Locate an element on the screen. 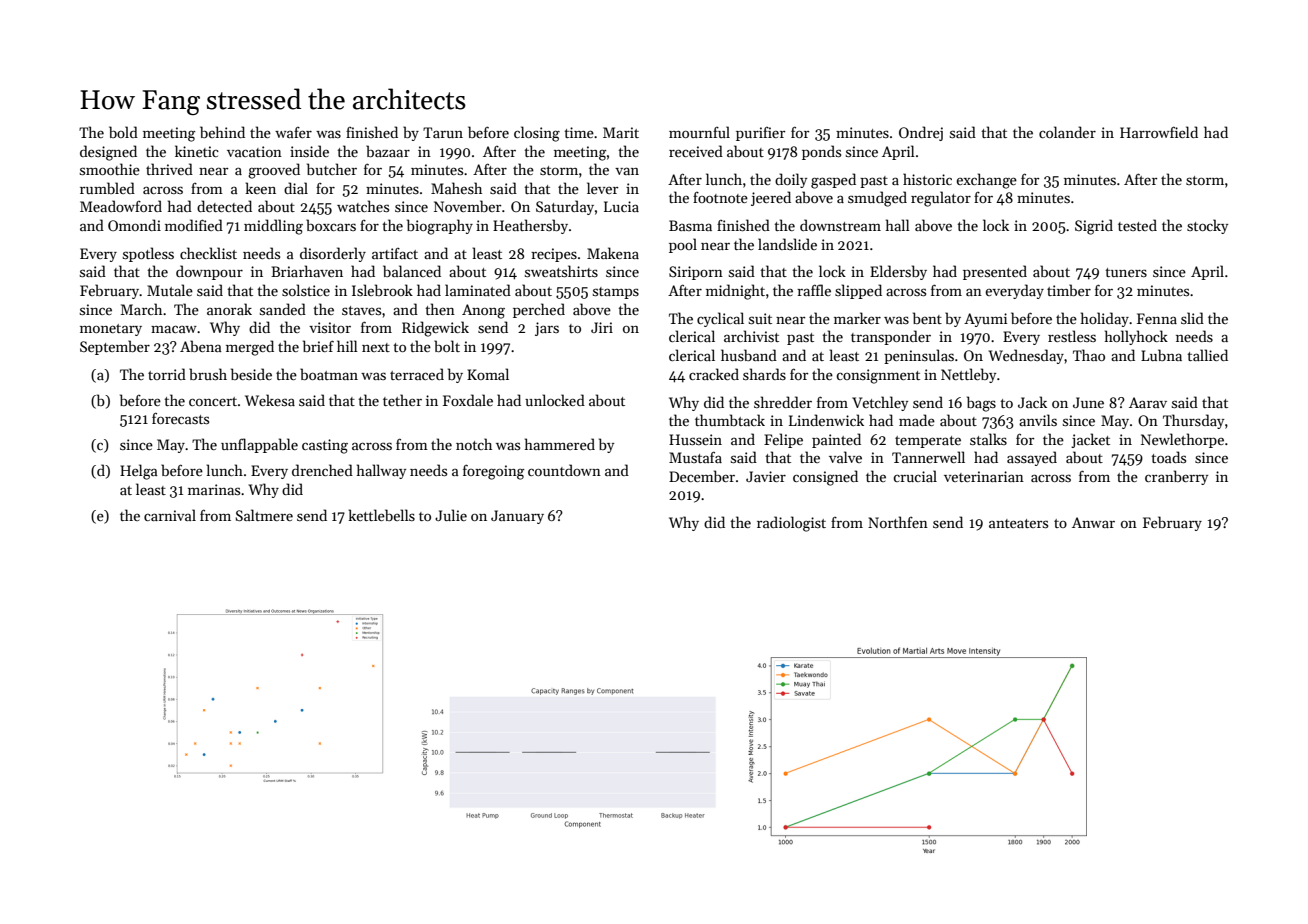 This screenshot has height=924, width=1308. bazaar is located at coordinates (388, 151).
